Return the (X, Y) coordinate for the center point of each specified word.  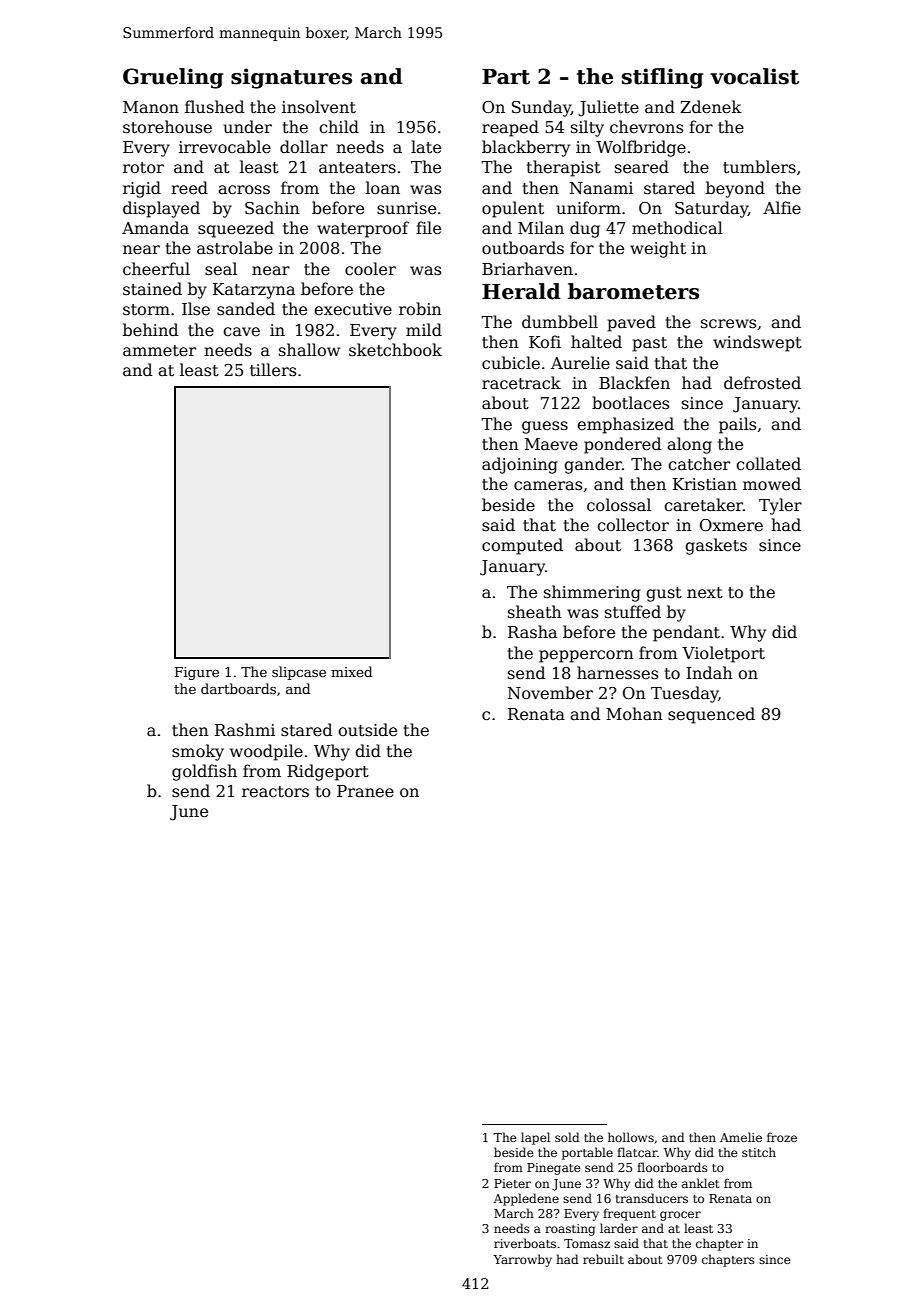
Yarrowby (522, 1260)
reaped (510, 128)
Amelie (741, 1137)
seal (221, 269)
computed (522, 546)
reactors (275, 792)
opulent (513, 209)
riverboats (525, 1243)
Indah (709, 673)
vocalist (754, 76)
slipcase (299, 673)
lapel (535, 1138)
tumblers (759, 167)
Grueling (173, 78)
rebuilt (603, 1259)
